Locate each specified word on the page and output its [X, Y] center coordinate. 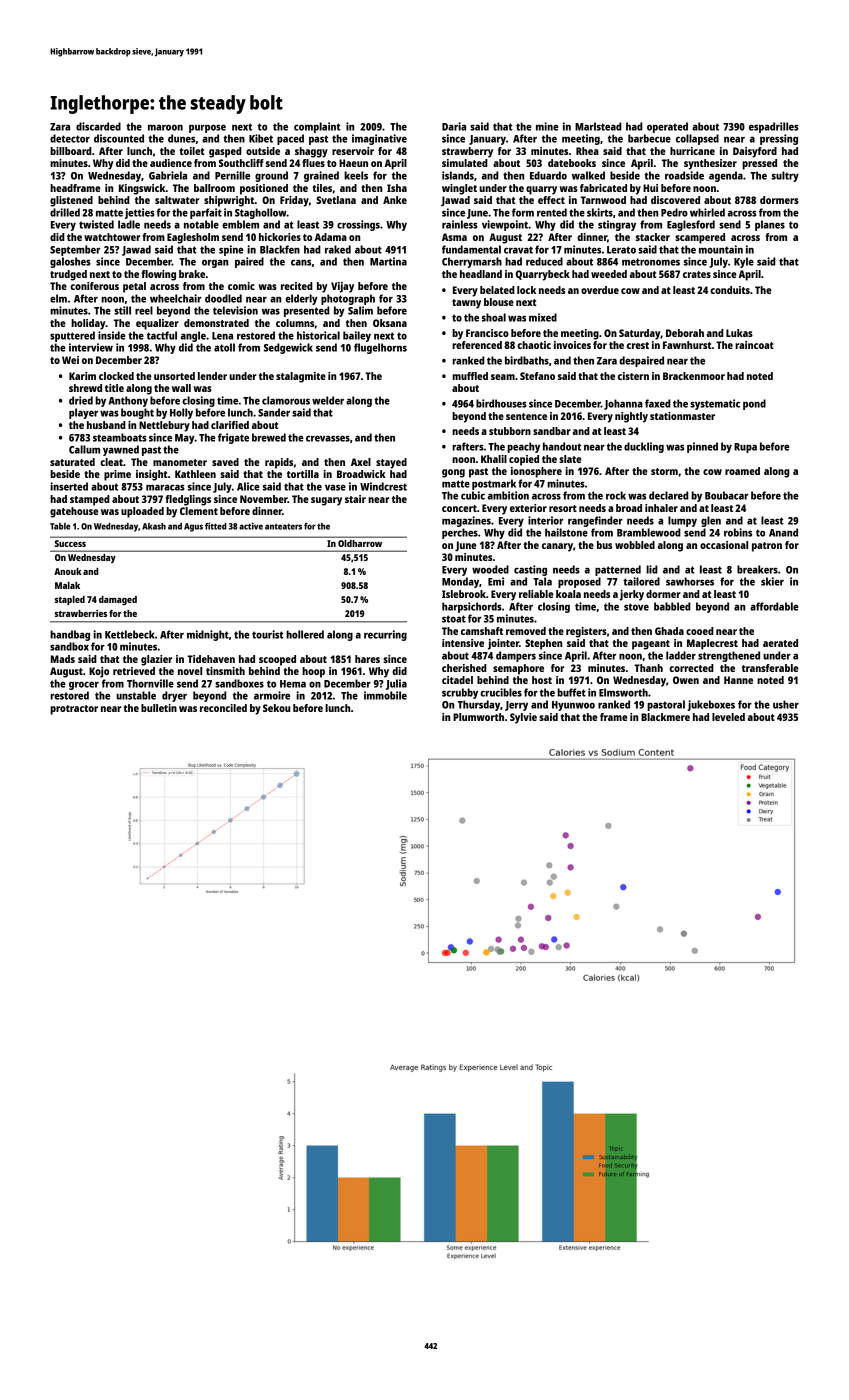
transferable [770, 668]
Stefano [537, 376]
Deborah [685, 333]
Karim [82, 376]
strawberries [81, 613]
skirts [600, 212]
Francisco [487, 333]
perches [460, 533]
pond [754, 404]
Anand [783, 532]
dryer [174, 696]
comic [241, 286]
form [523, 212]
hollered [305, 634]
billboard [71, 151]
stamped [90, 500]
